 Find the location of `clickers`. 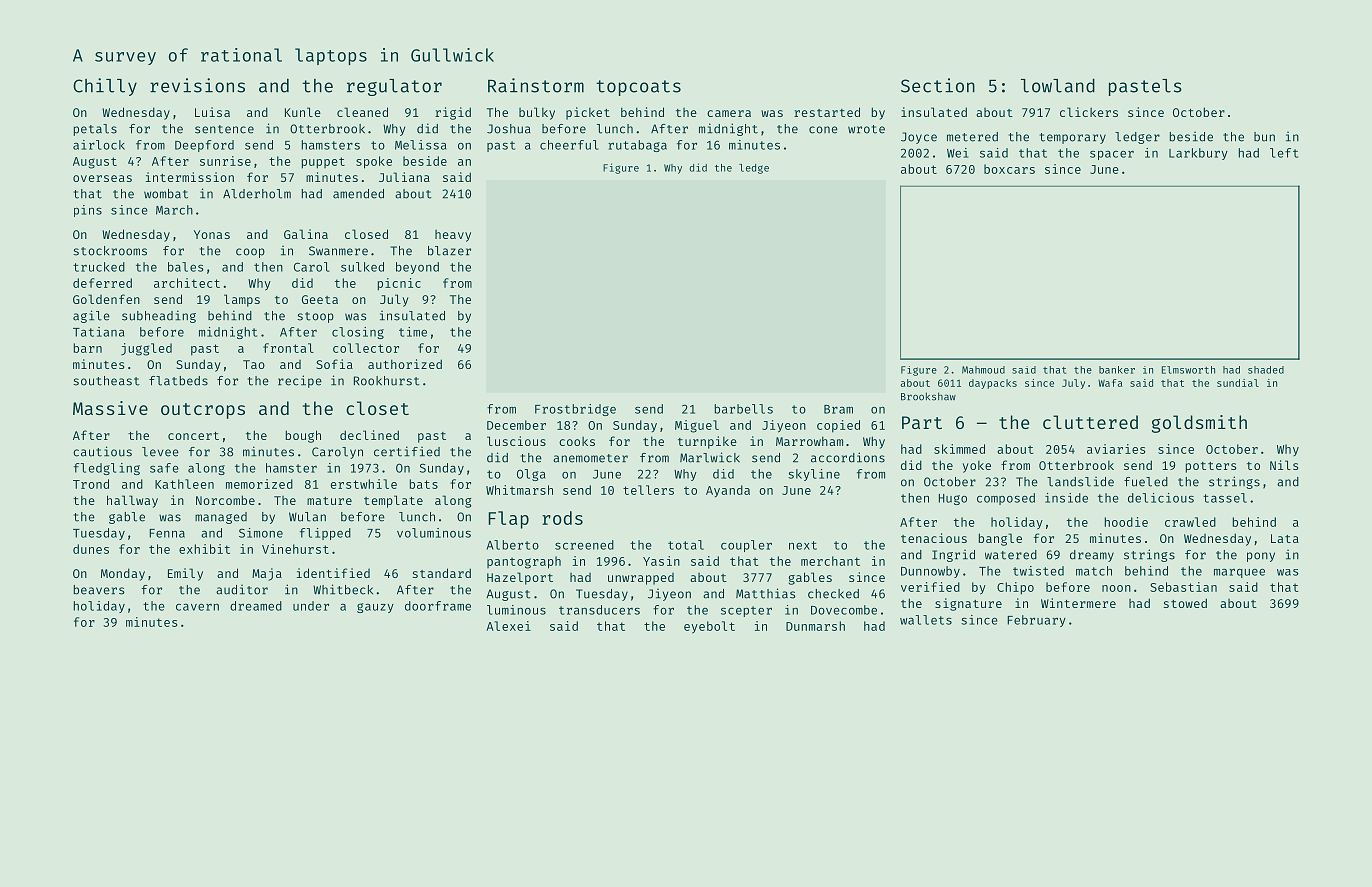

clickers is located at coordinates (1089, 112).
